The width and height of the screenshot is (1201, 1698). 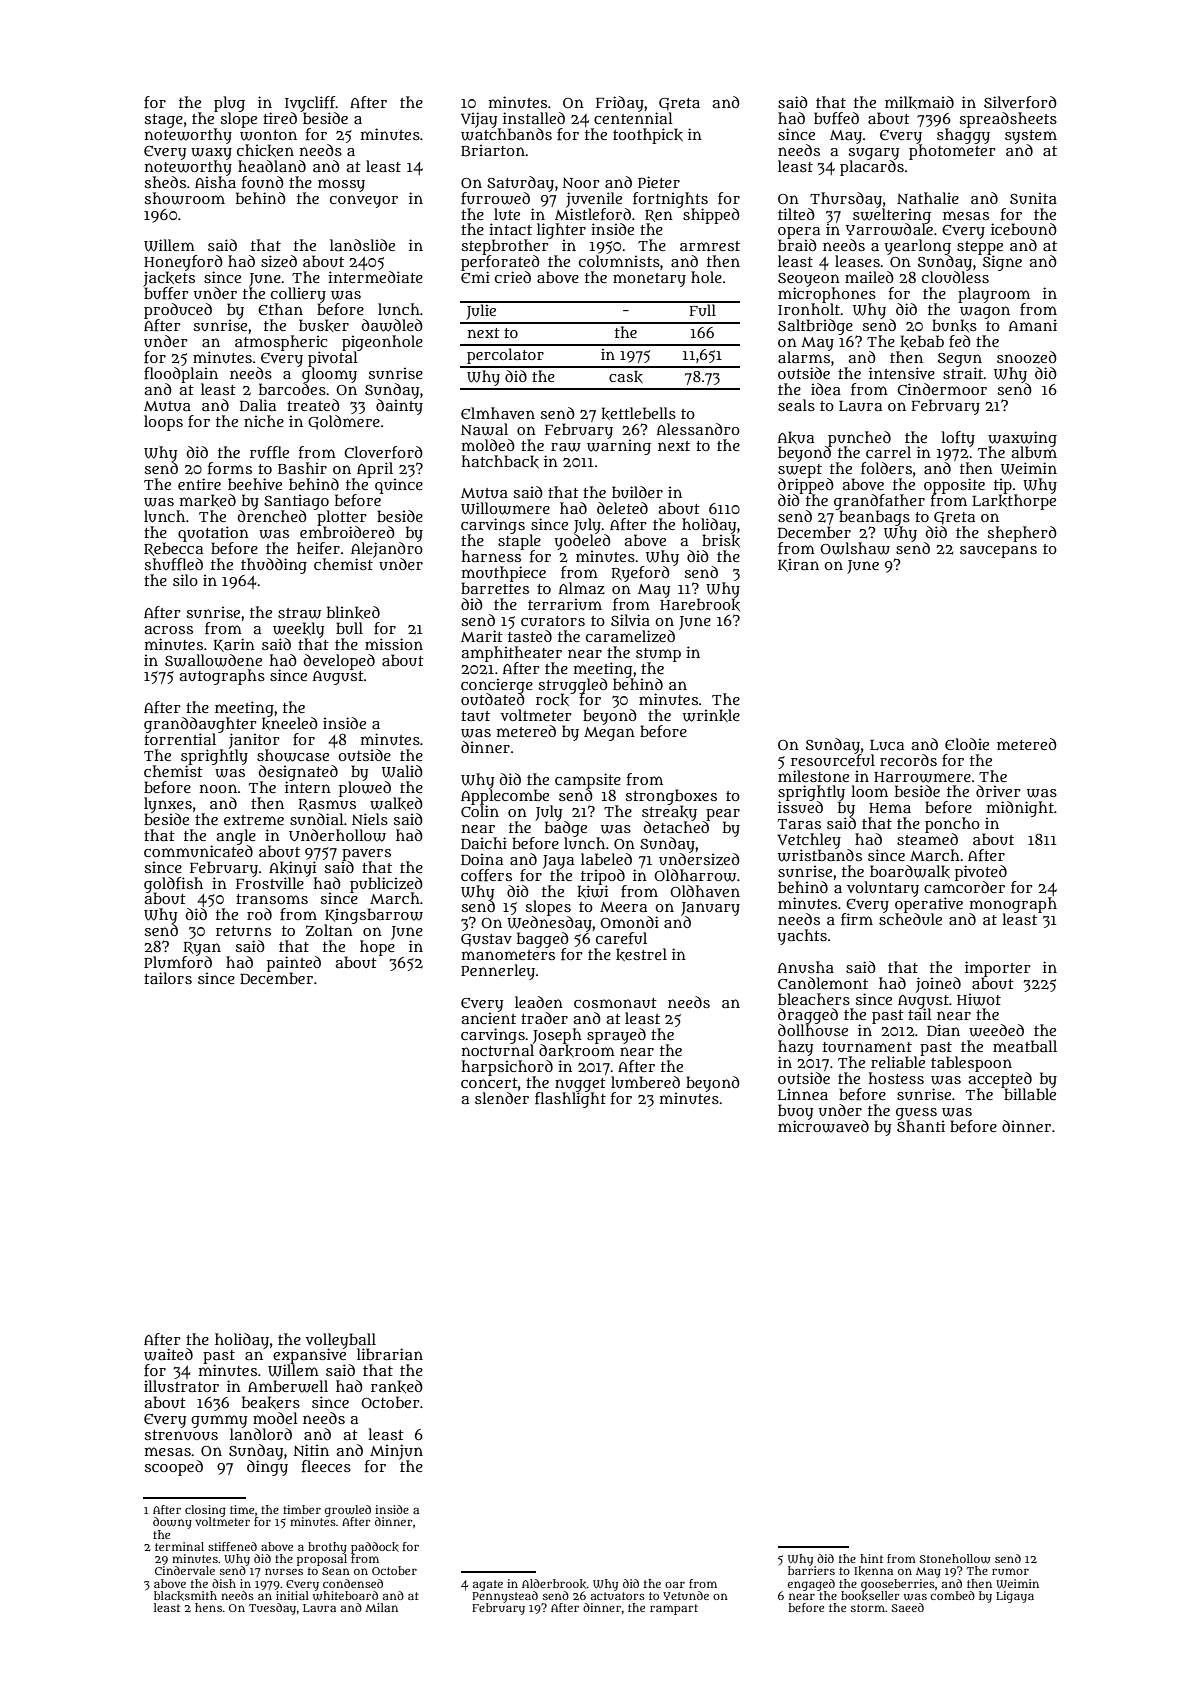 What do you see at coordinates (955, 1559) in the screenshot?
I see `Stonehollow` at bounding box center [955, 1559].
